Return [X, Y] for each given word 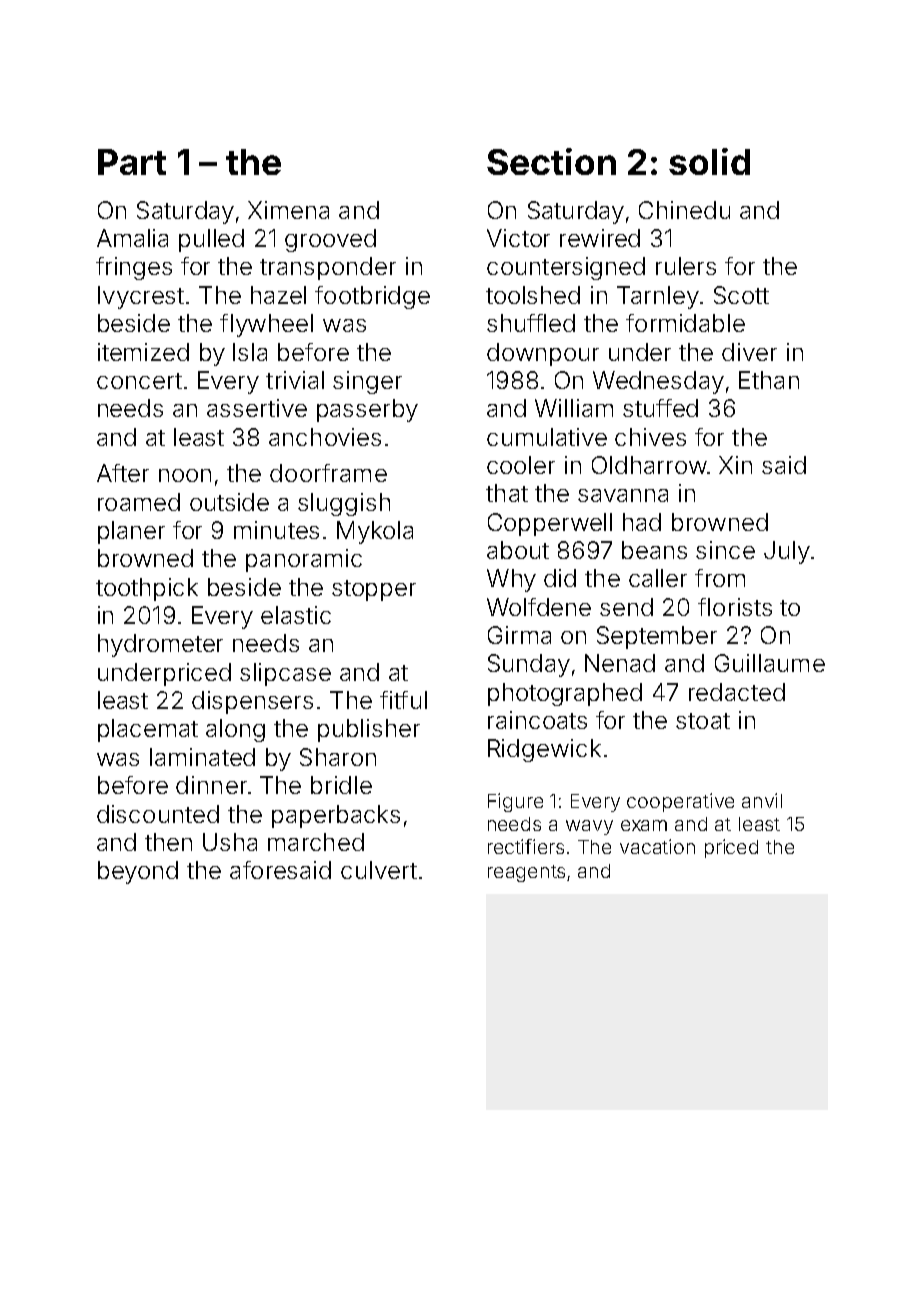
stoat [703, 721]
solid [709, 161]
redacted [737, 692]
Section [551, 161]
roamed [139, 502]
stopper [374, 590]
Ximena [288, 210]
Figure [515, 802]
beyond [138, 872]
